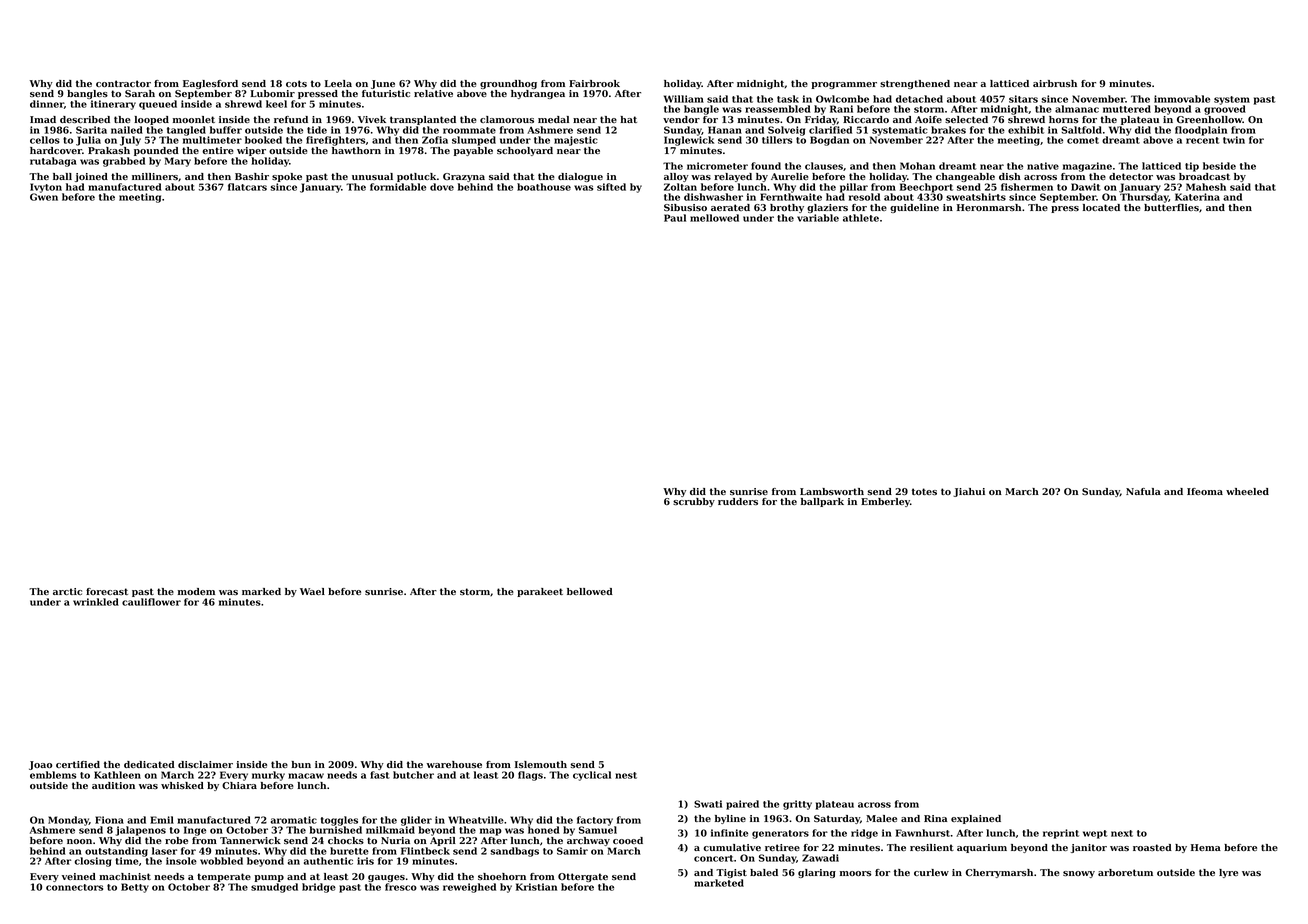 Image resolution: width=1308 pixels, height=924 pixels. Describe the element at coordinates (508, 84) in the screenshot. I see `groundhog` at that location.
